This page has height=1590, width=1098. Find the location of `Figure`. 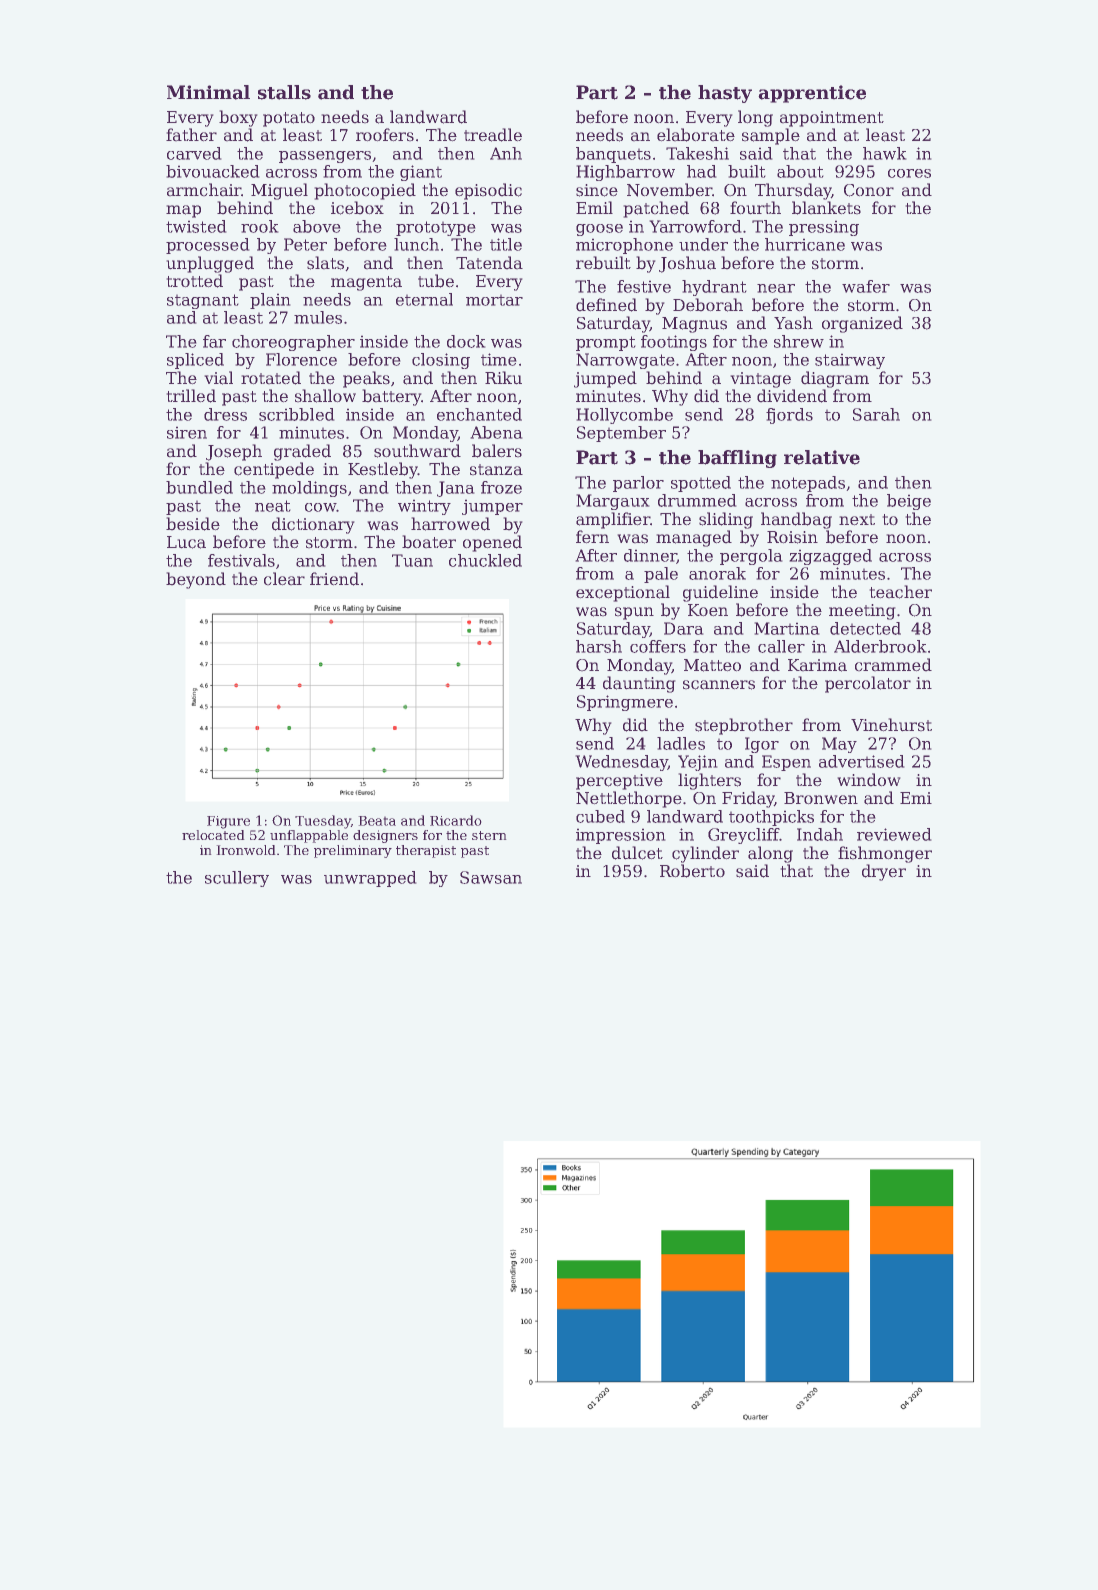

Figure is located at coordinates (228, 822).
